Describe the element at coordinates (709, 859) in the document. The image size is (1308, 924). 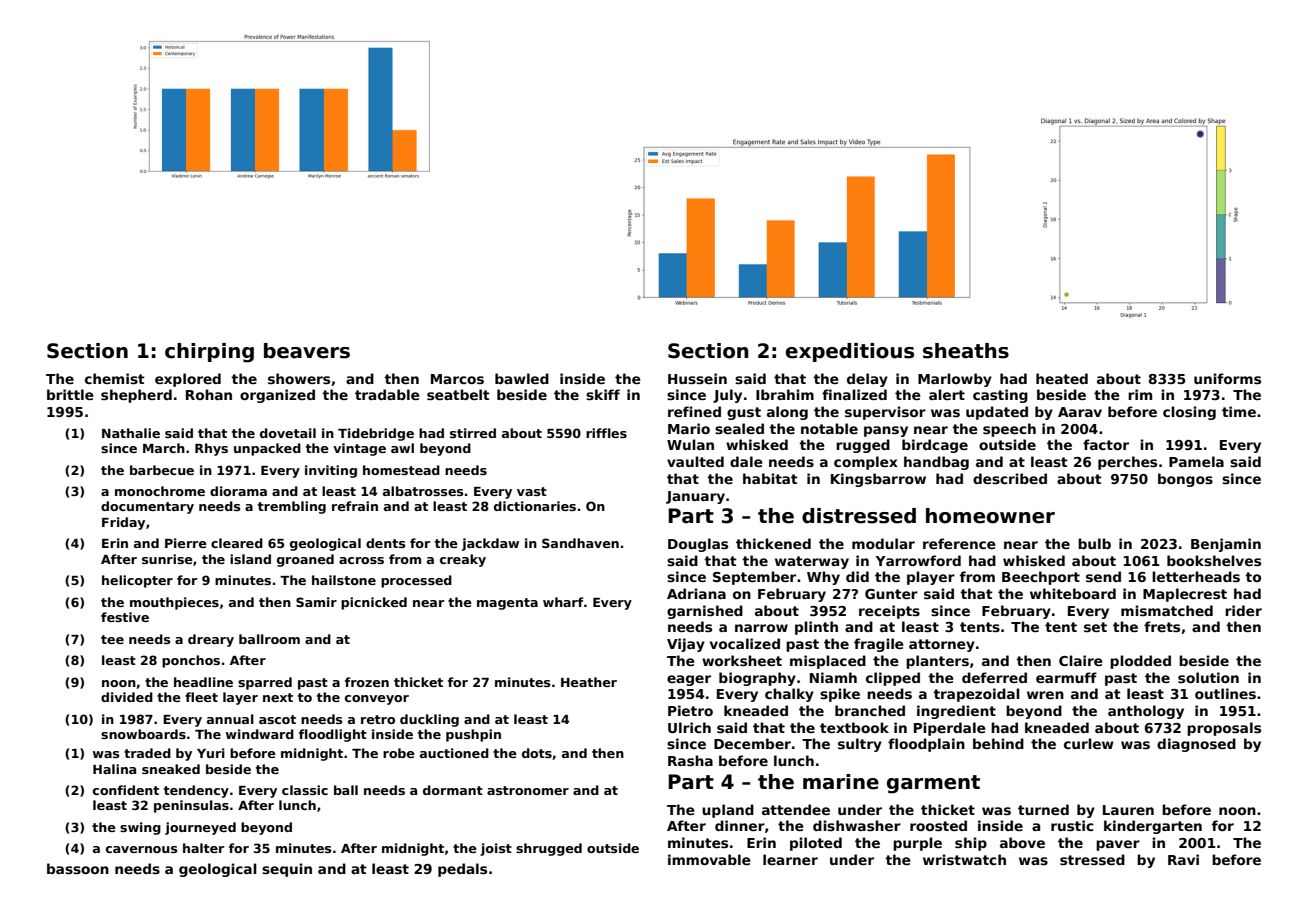
I see `immovable` at that location.
